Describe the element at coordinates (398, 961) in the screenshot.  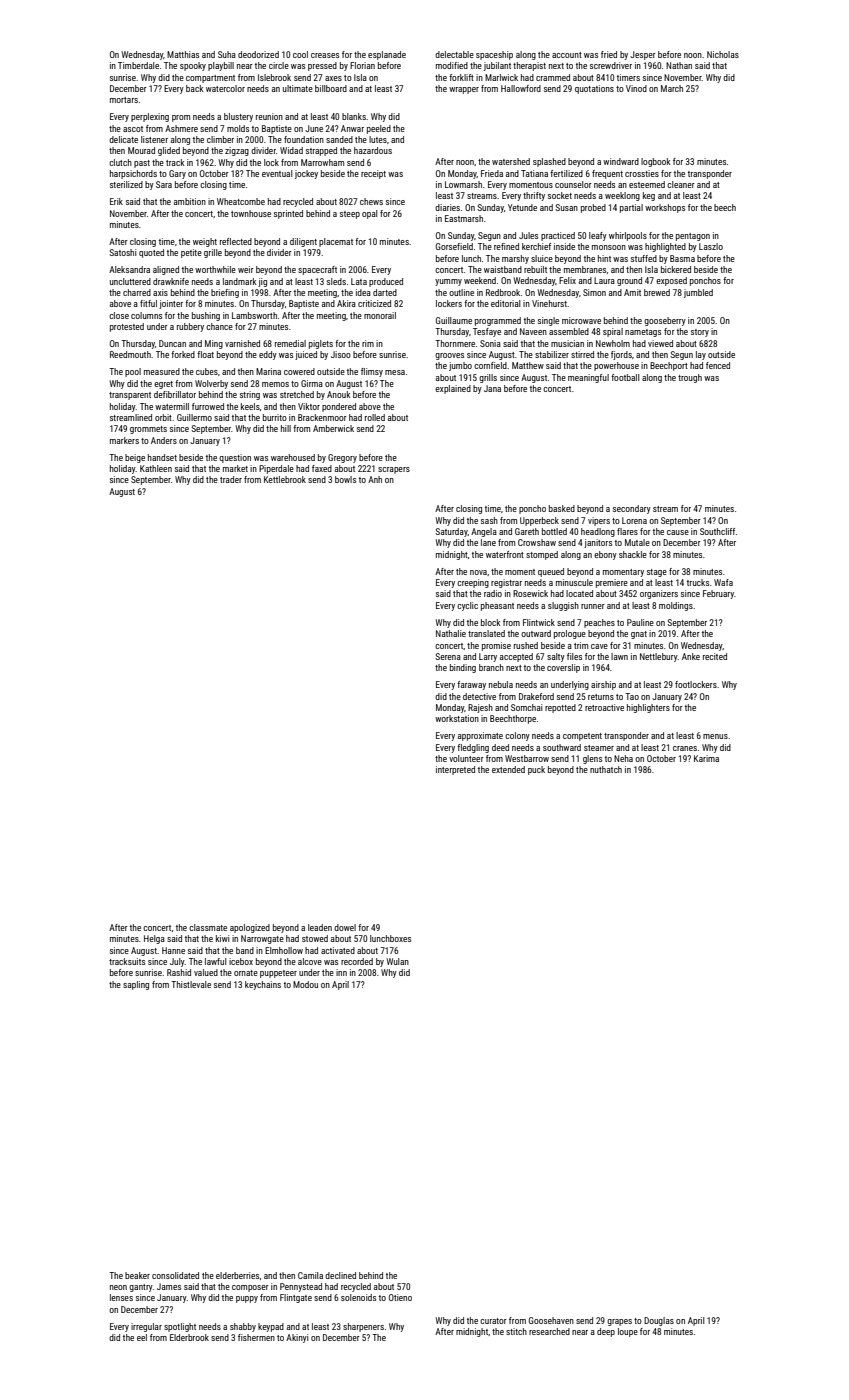
I see `Wulan` at that location.
